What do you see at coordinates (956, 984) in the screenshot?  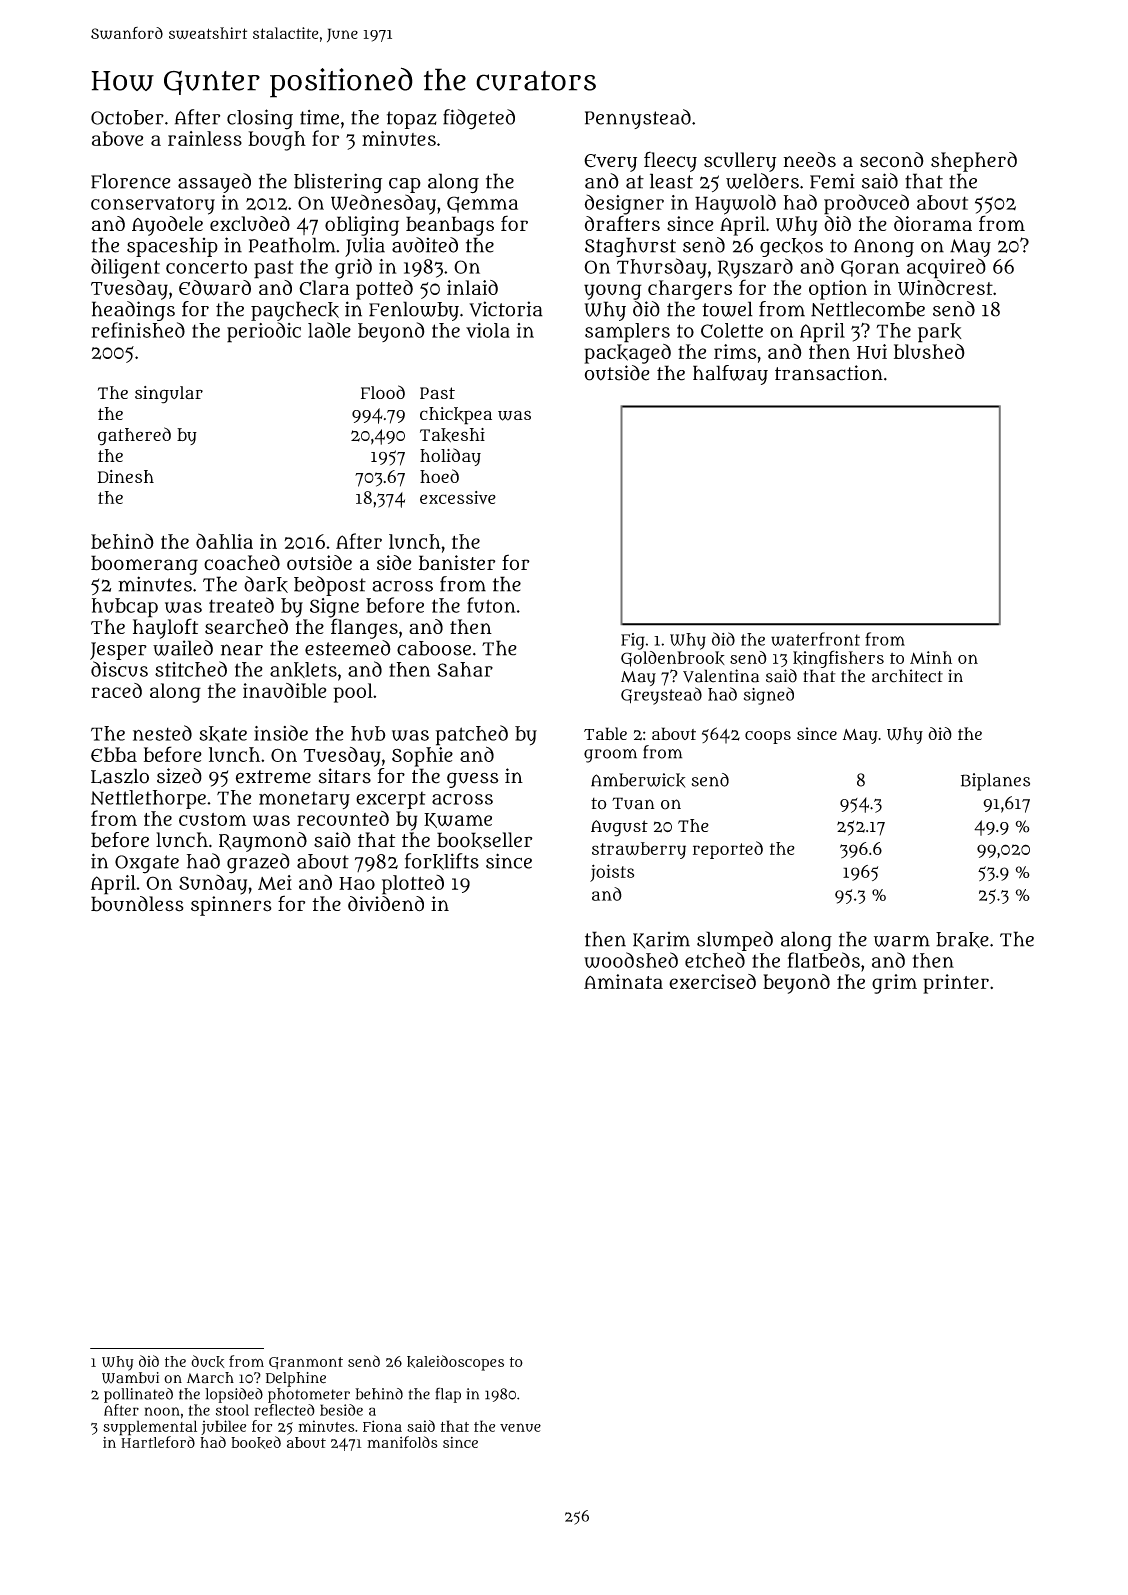 I see `printer` at bounding box center [956, 984].
